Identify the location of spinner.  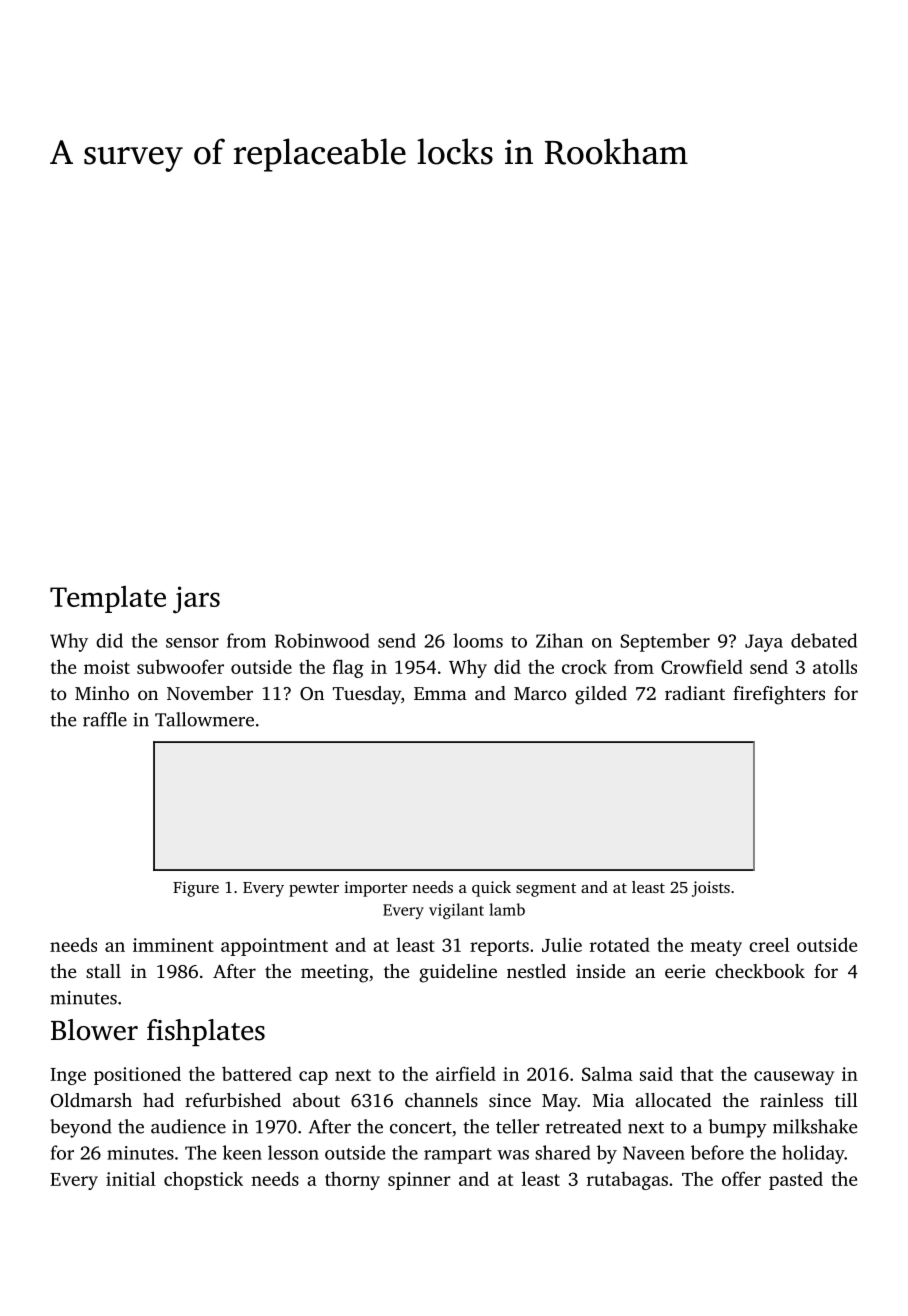
(419, 1181).
